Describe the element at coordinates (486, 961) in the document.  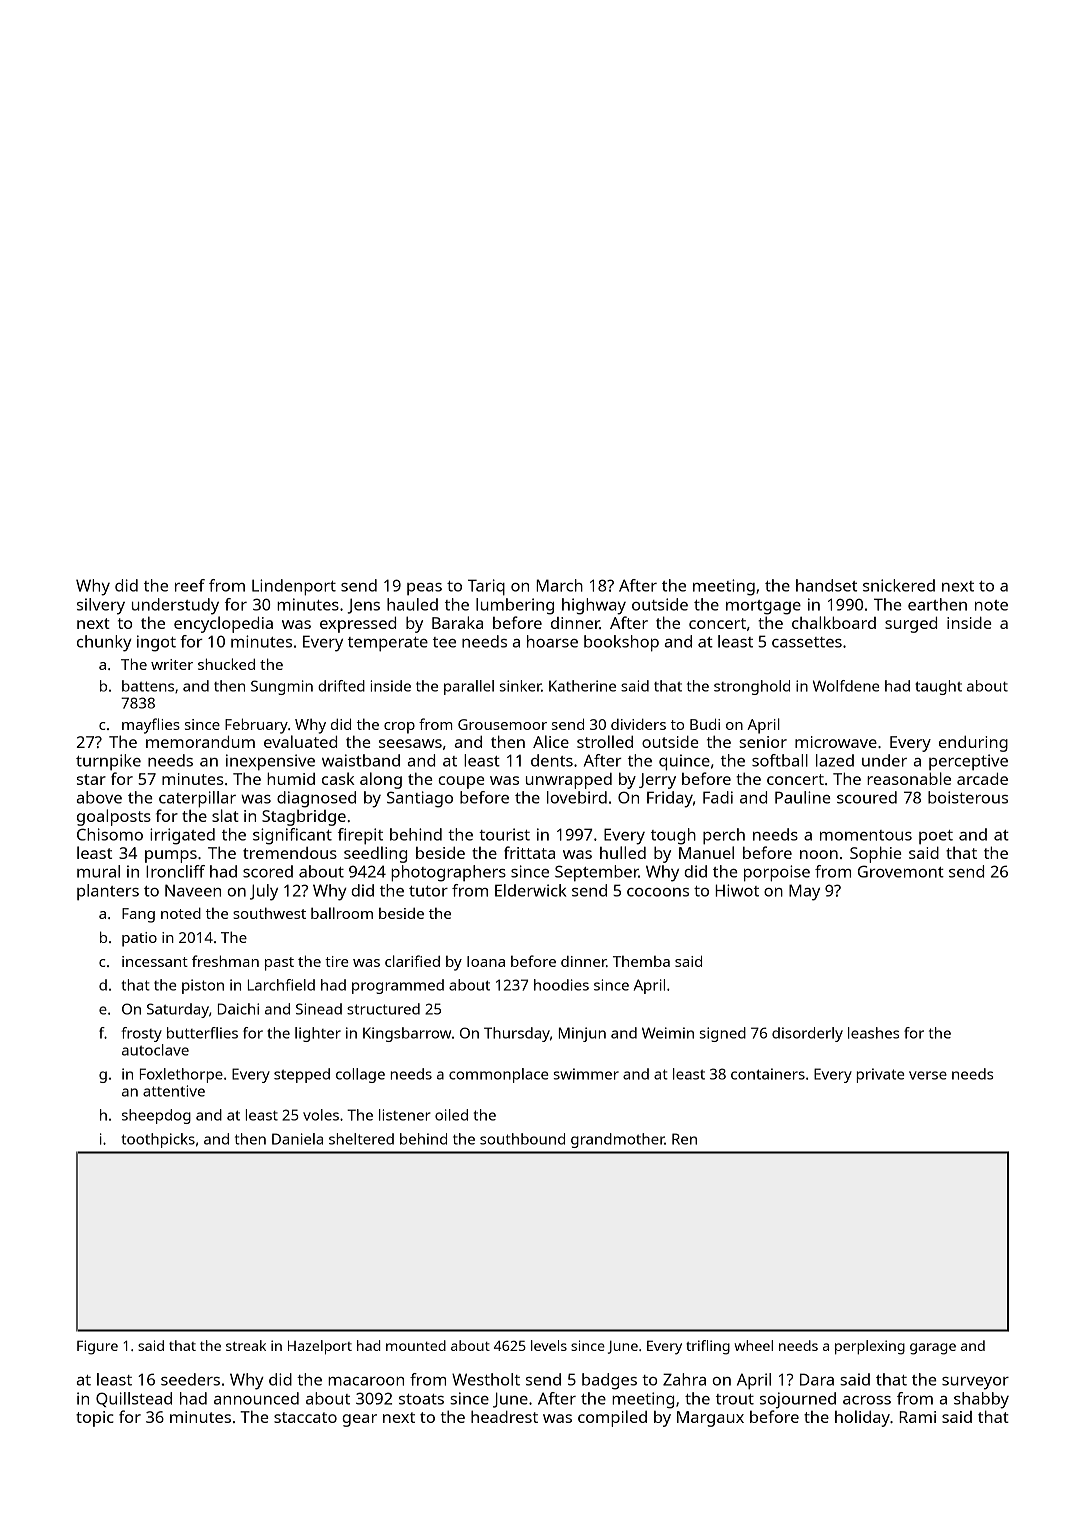
I see `Ioana` at that location.
